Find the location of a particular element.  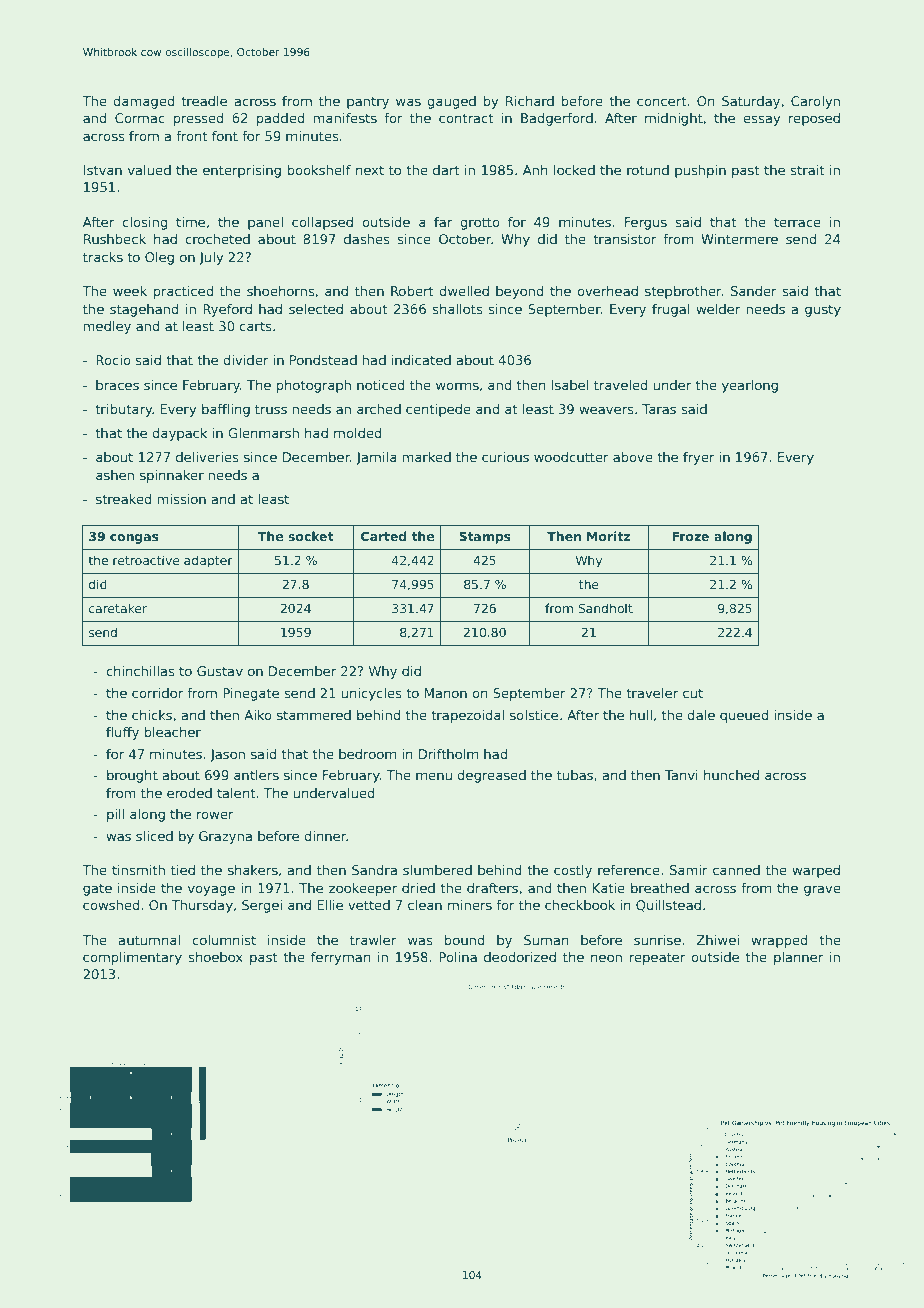

gusty is located at coordinates (823, 311).
